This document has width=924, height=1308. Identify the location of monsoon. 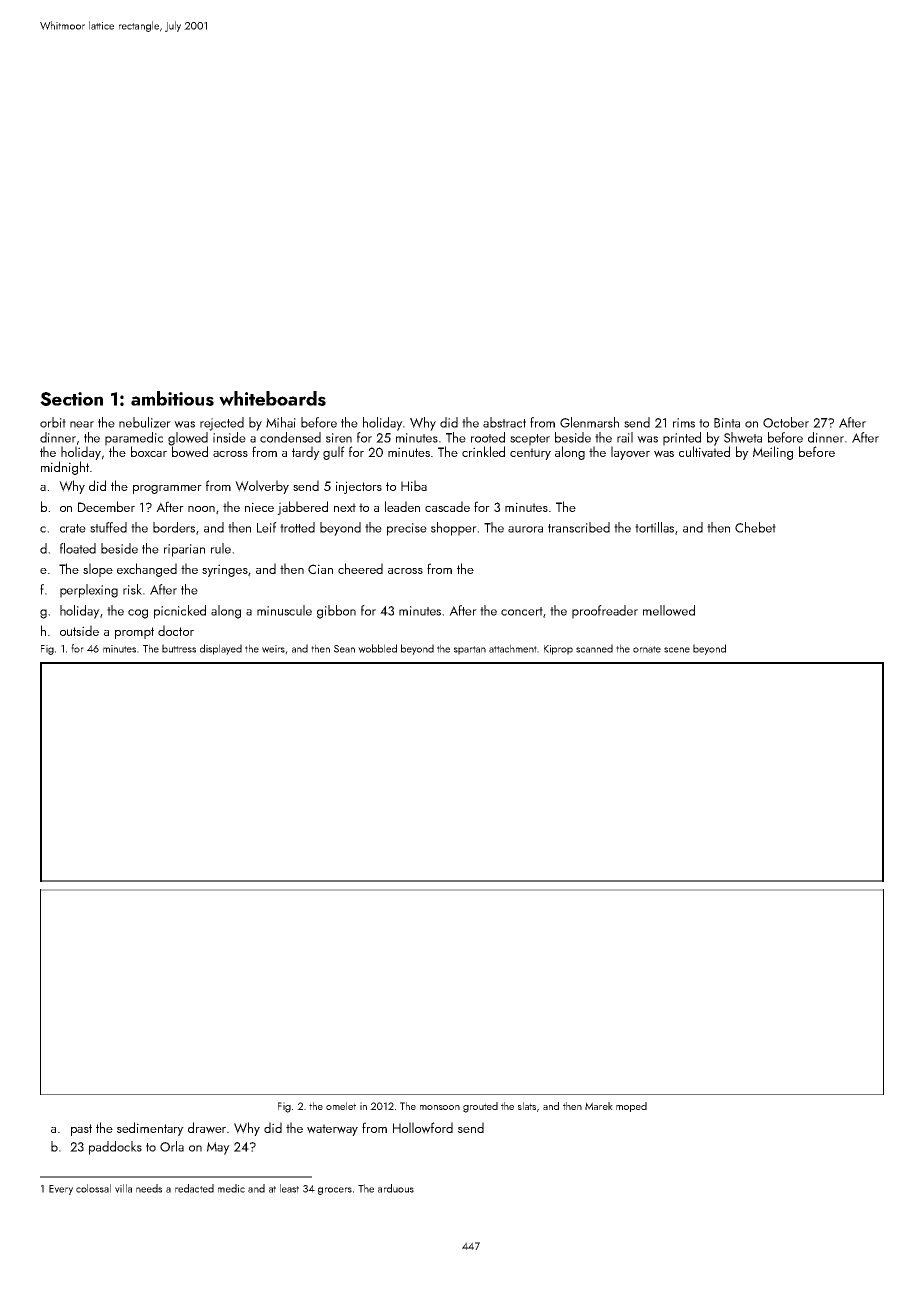
(440, 1107).
